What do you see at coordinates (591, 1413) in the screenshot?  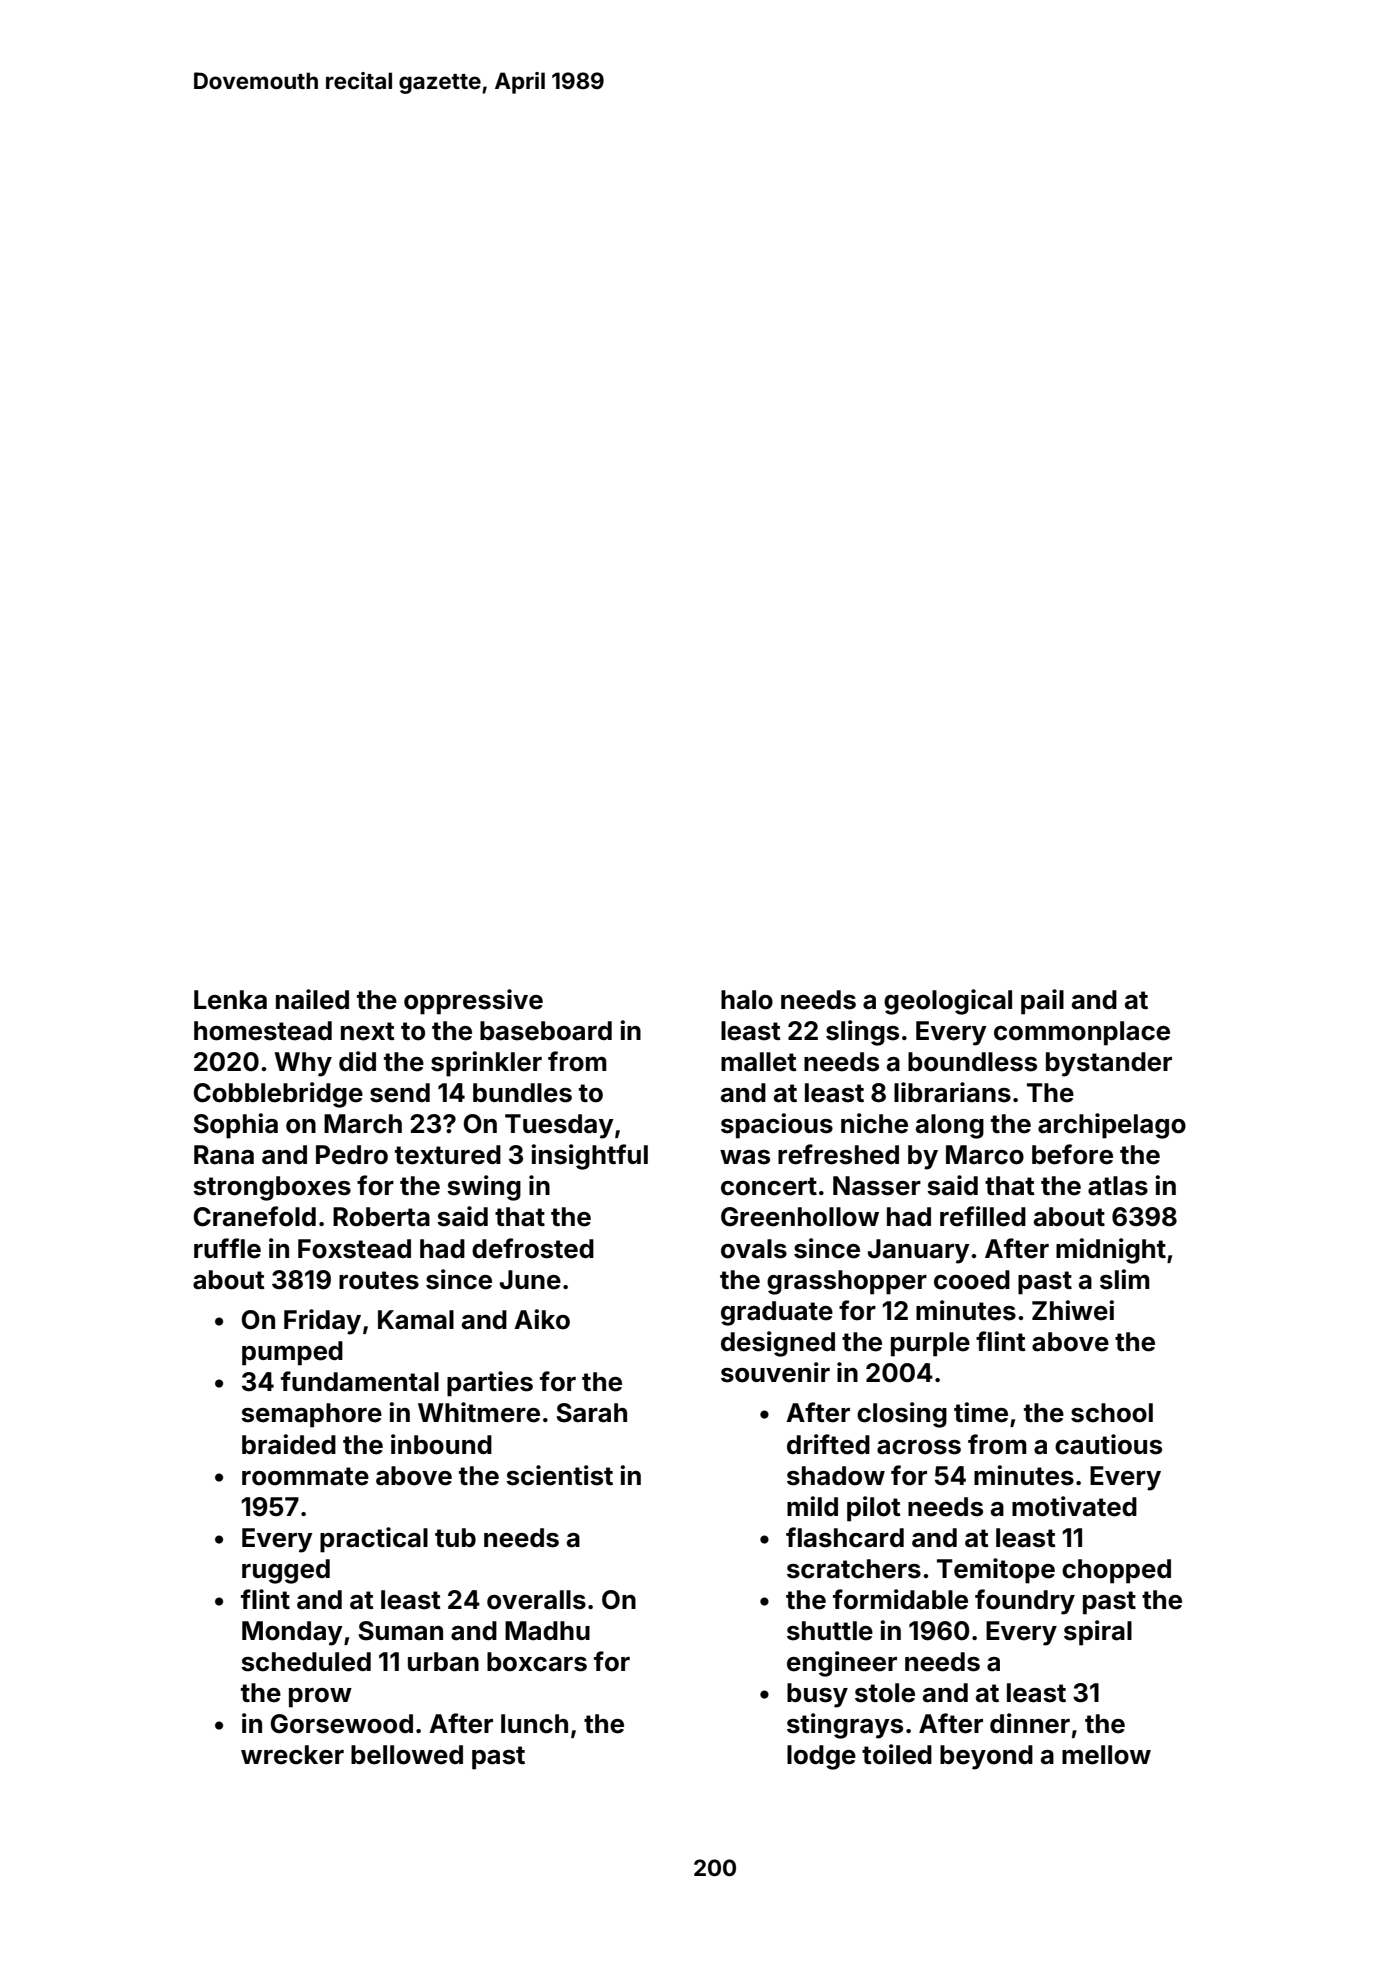 I see `Sarah` at bounding box center [591, 1413].
